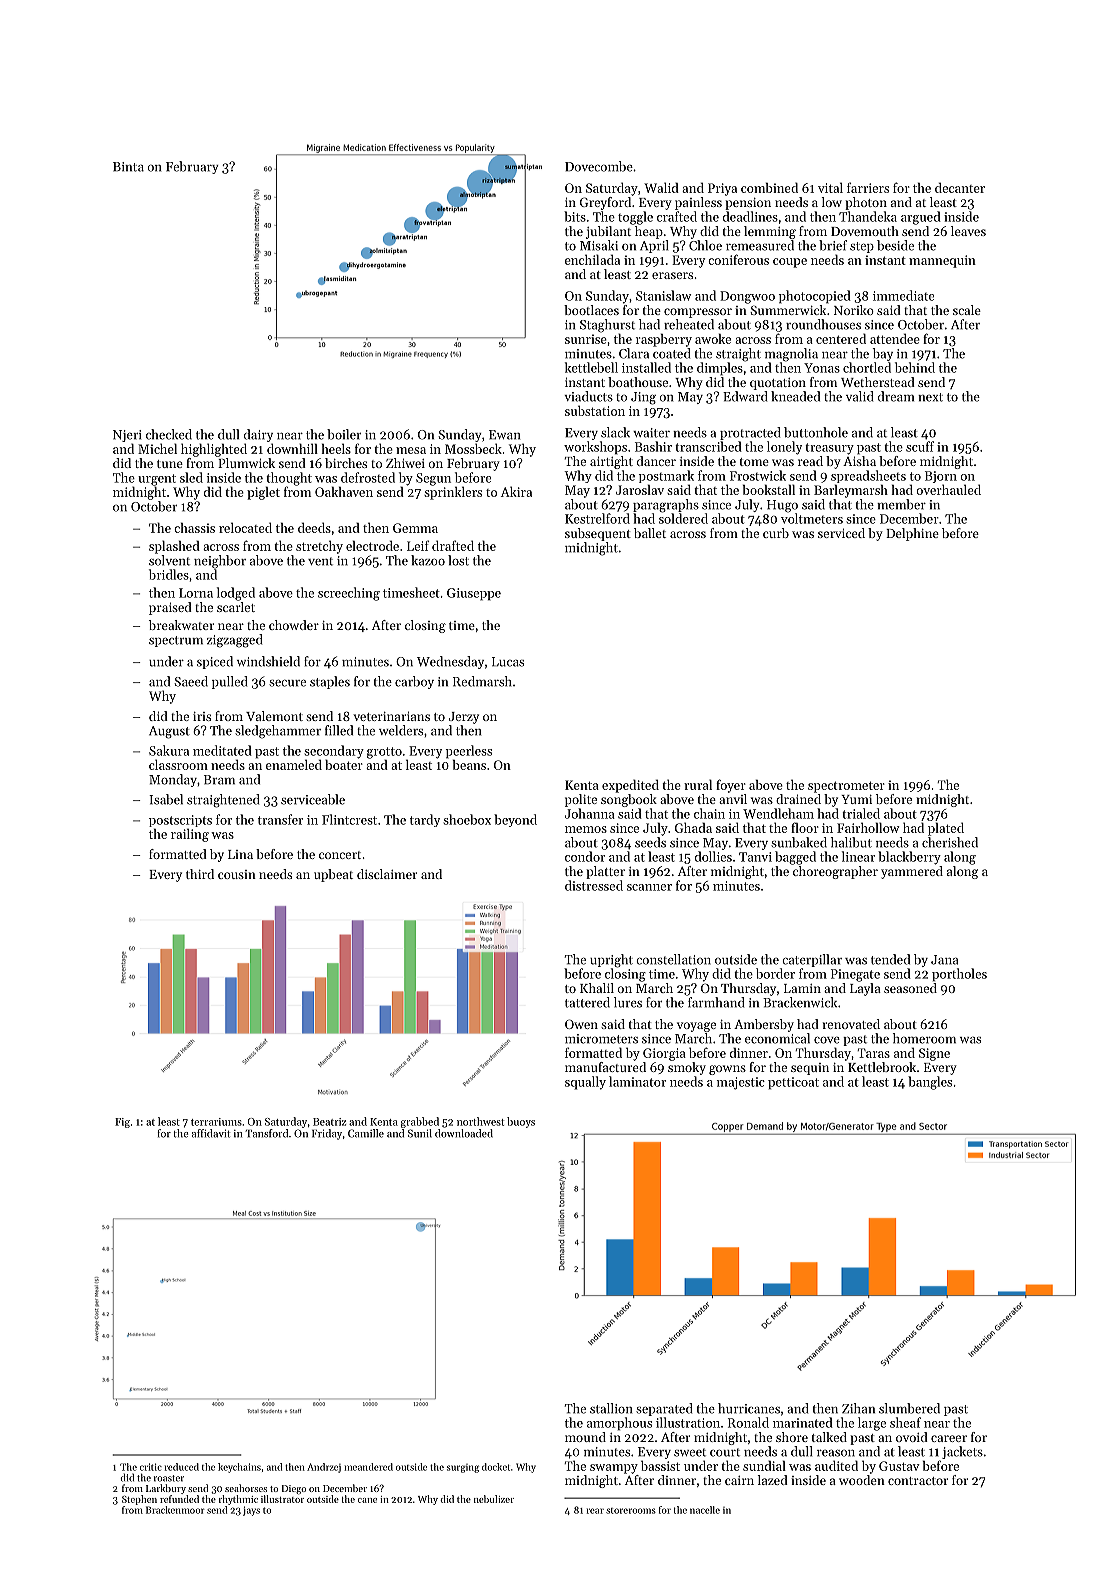 The image size is (1102, 1596). Describe the element at coordinates (329, 1122) in the document. I see `Beatriz` at that location.
